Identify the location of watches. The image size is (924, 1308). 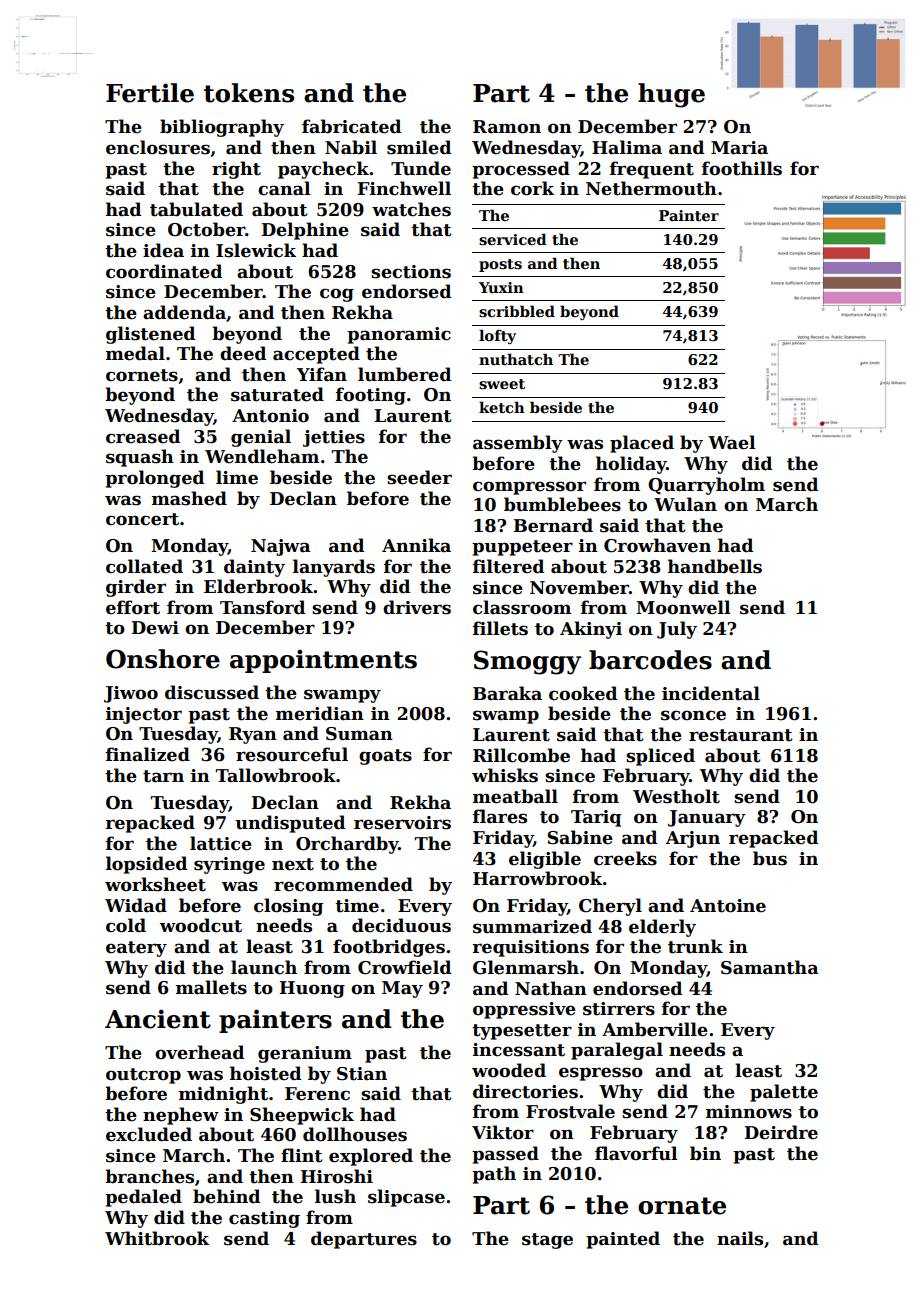
(411, 209).
